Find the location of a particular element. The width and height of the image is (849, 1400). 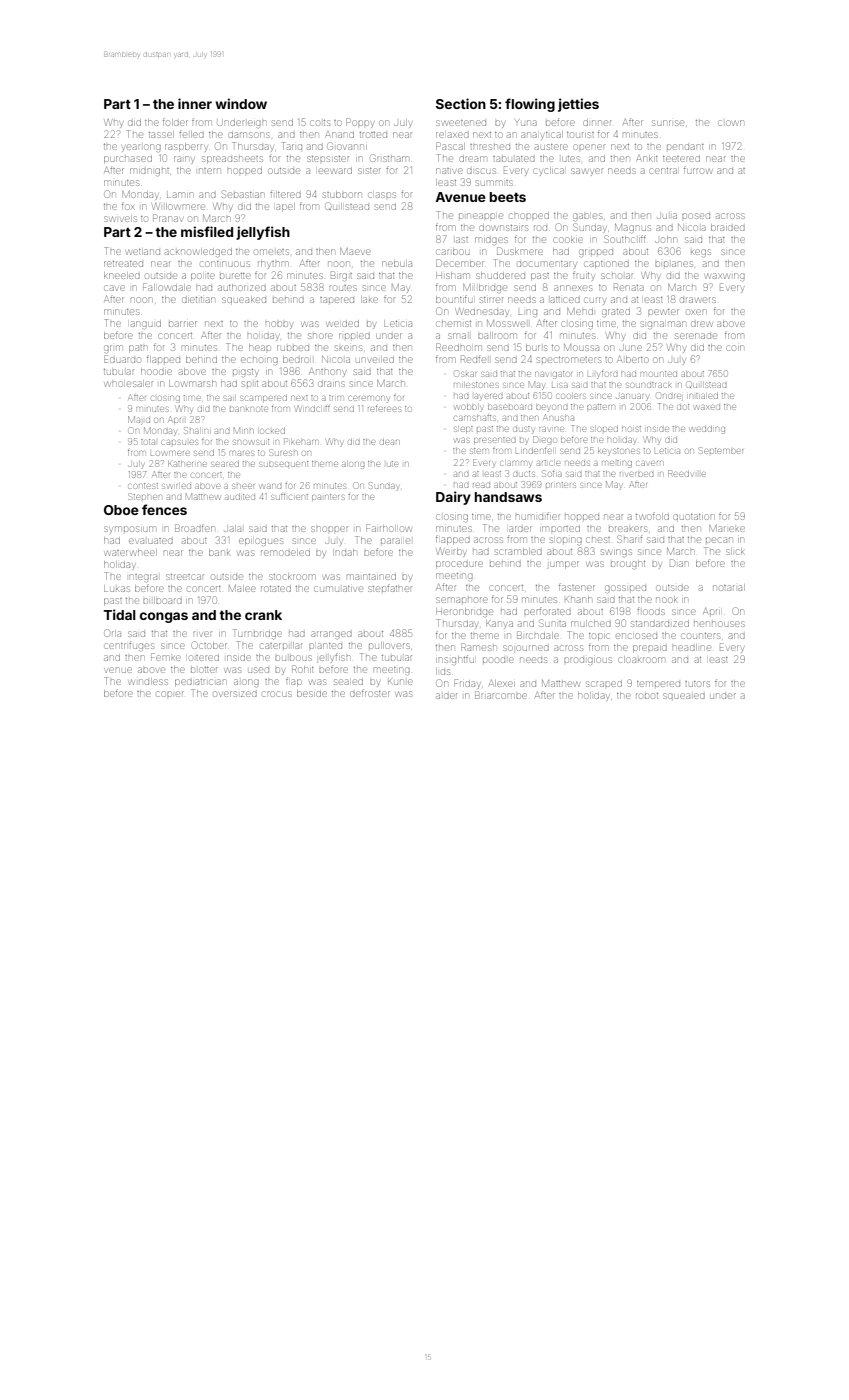

epilogues is located at coordinates (261, 542).
